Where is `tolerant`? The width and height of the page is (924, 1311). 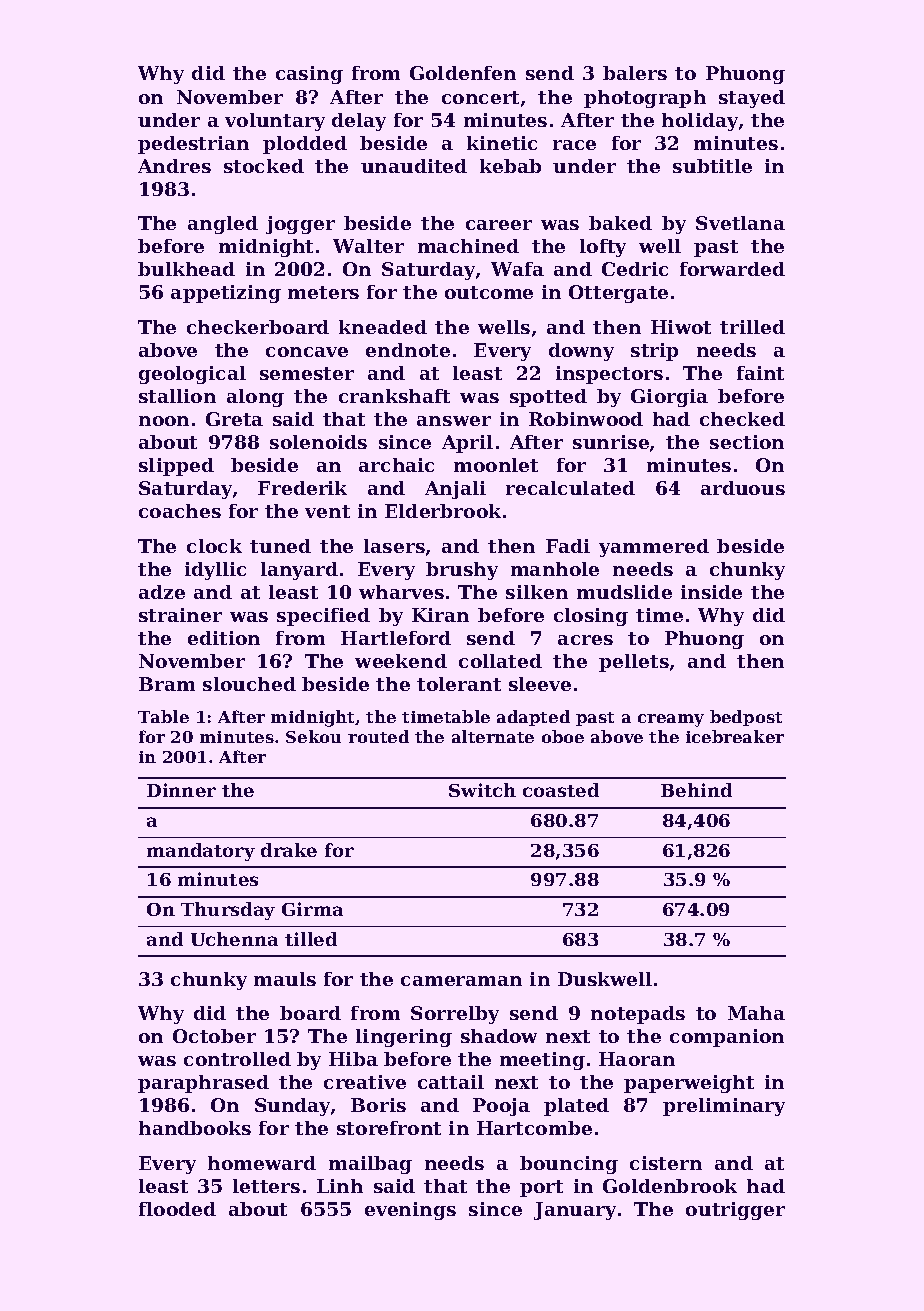 tolerant is located at coordinates (459, 684).
